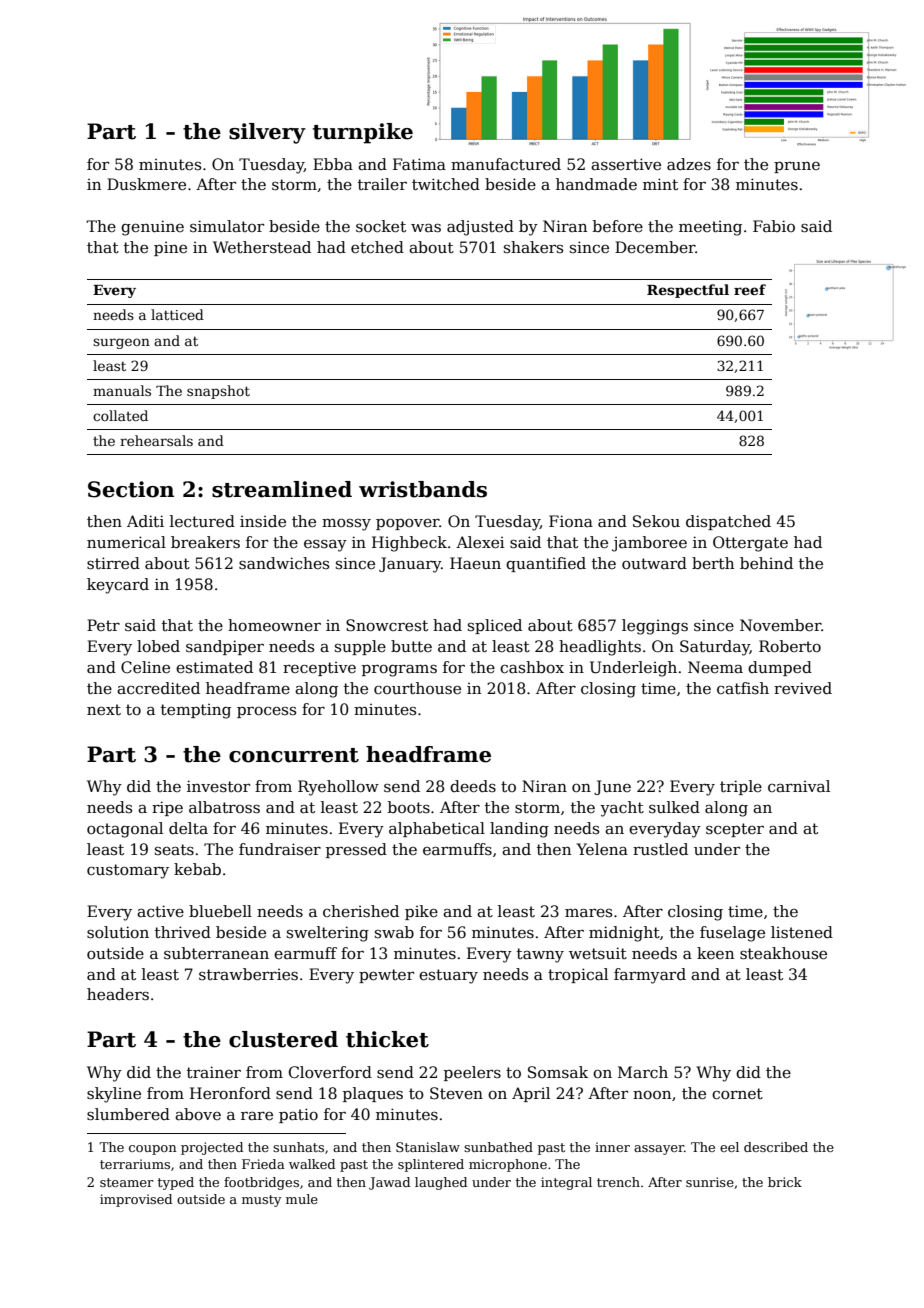 This screenshot has width=924, height=1308. What do you see at coordinates (750, 544) in the screenshot?
I see `Ottergate` at bounding box center [750, 544].
